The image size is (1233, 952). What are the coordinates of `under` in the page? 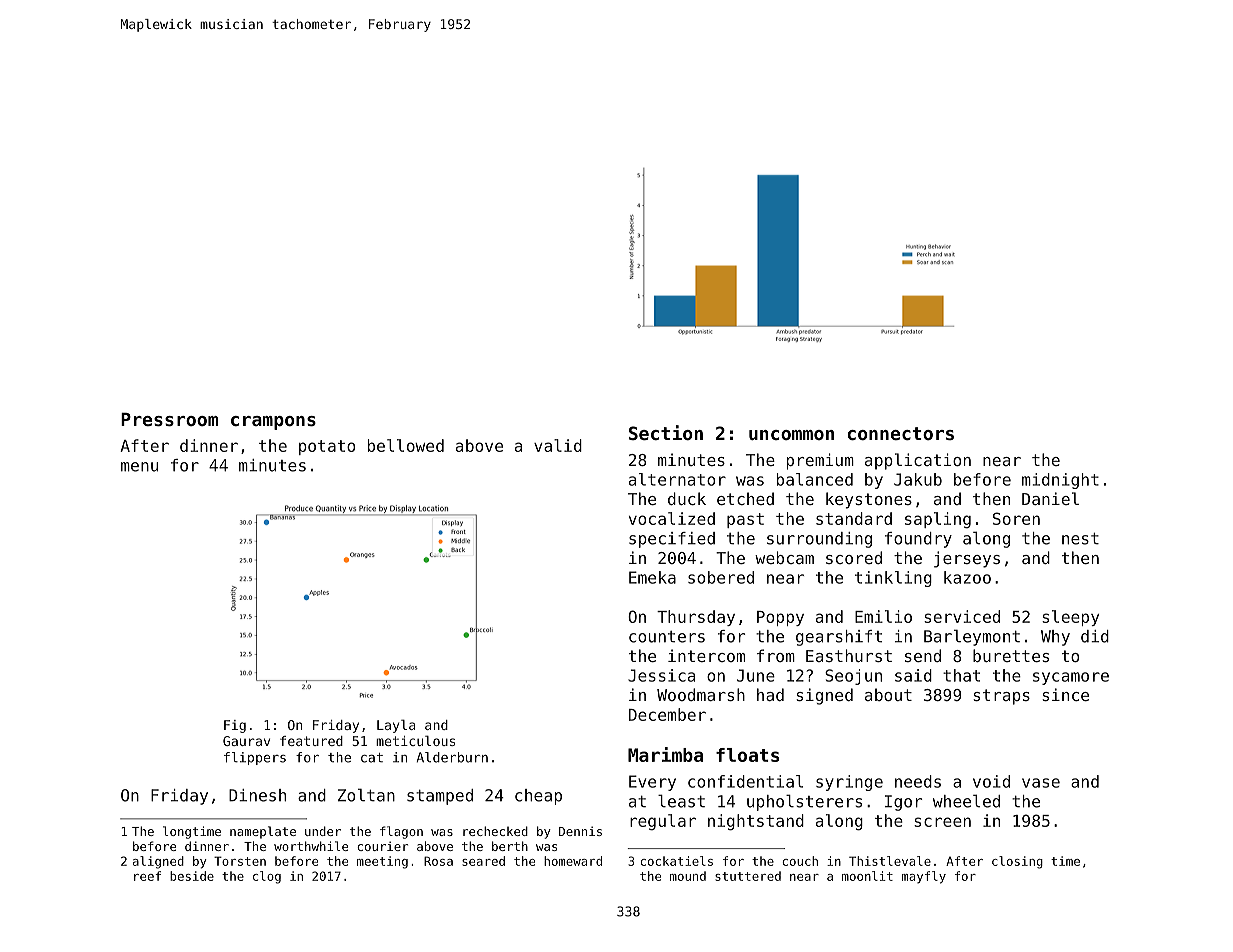 It's located at (323, 831).
